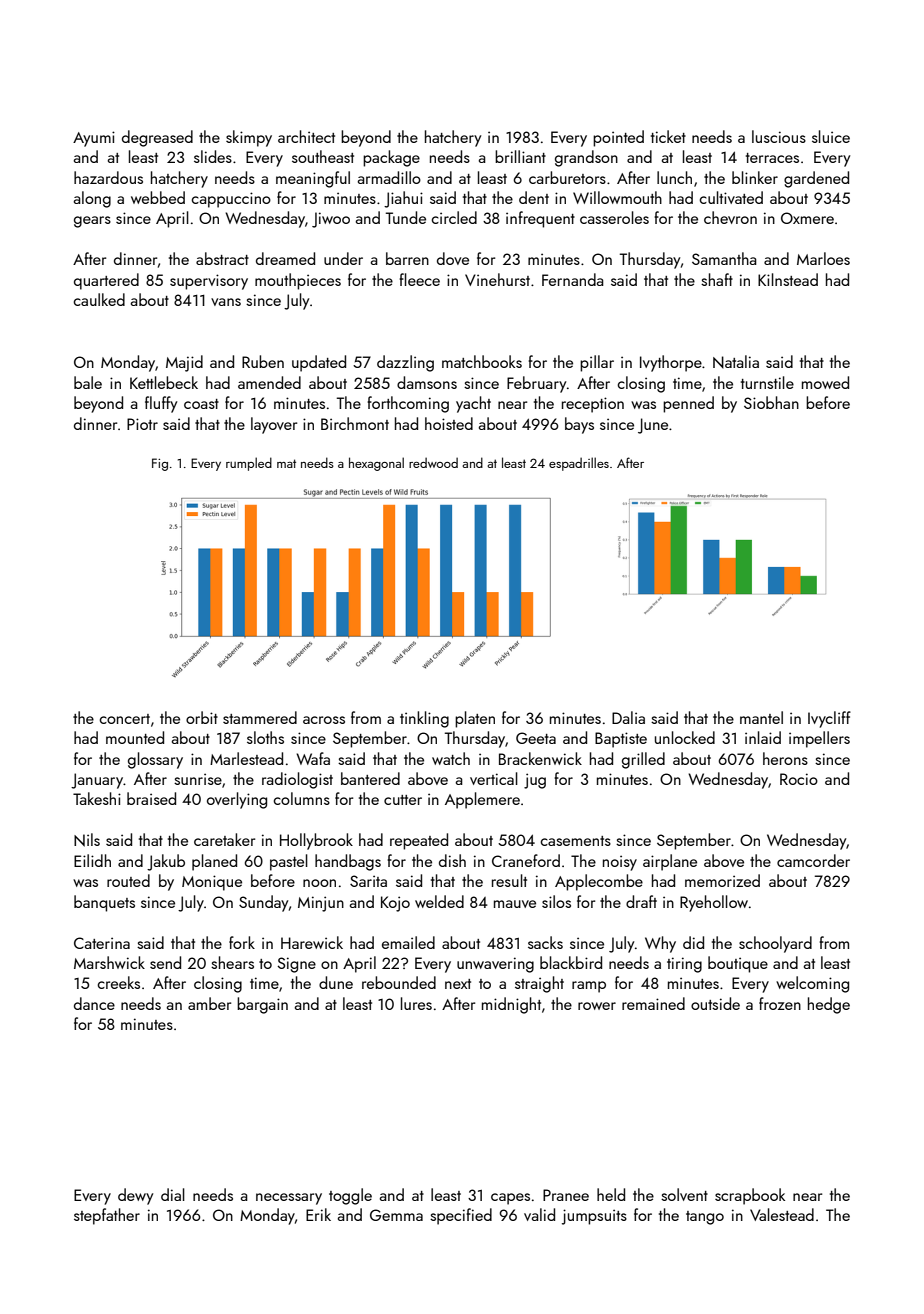 Image resolution: width=924 pixels, height=1314 pixels. Describe the element at coordinates (475, 719) in the screenshot. I see `platen` at that location.
